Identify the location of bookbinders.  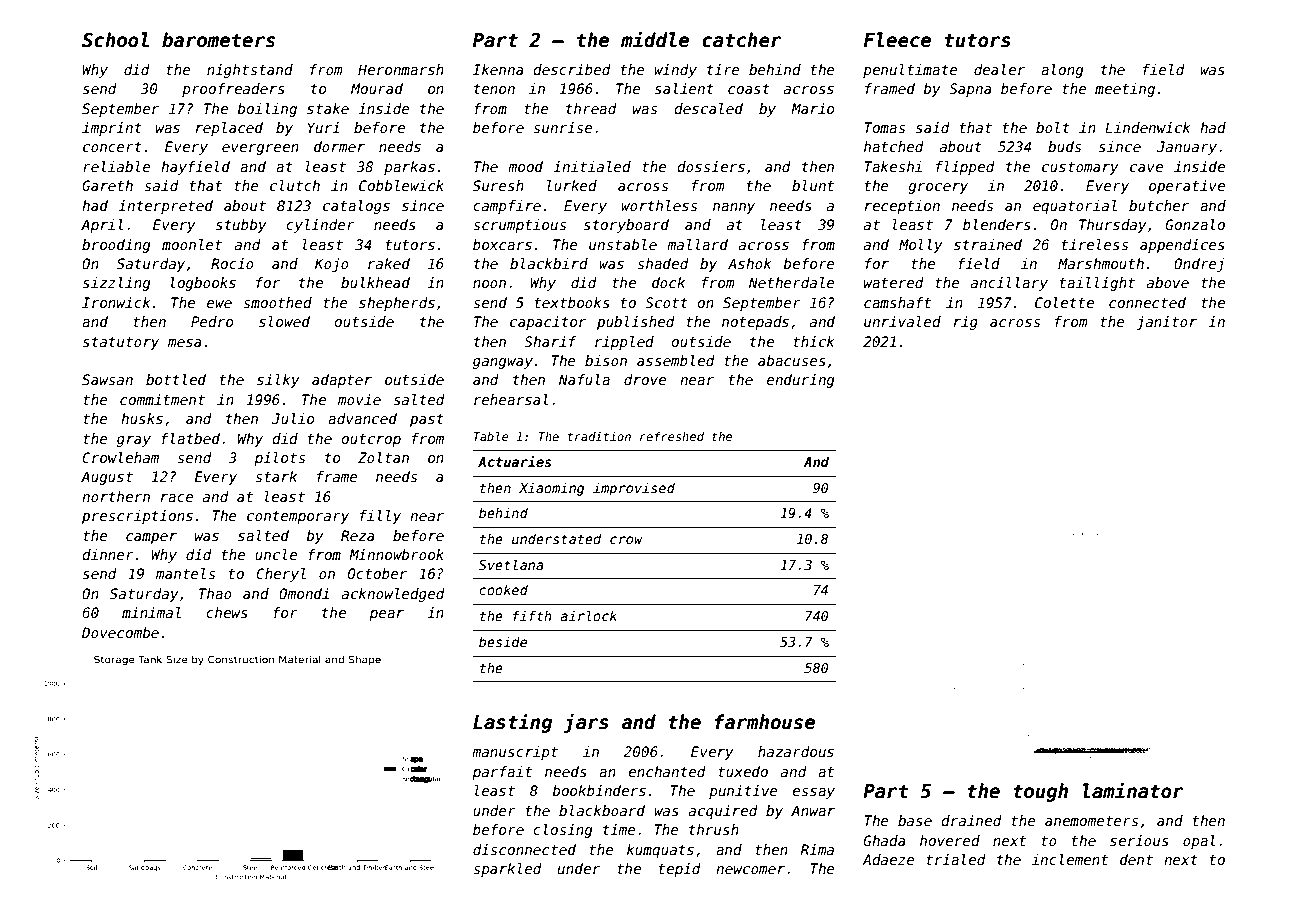
(599, 790).
